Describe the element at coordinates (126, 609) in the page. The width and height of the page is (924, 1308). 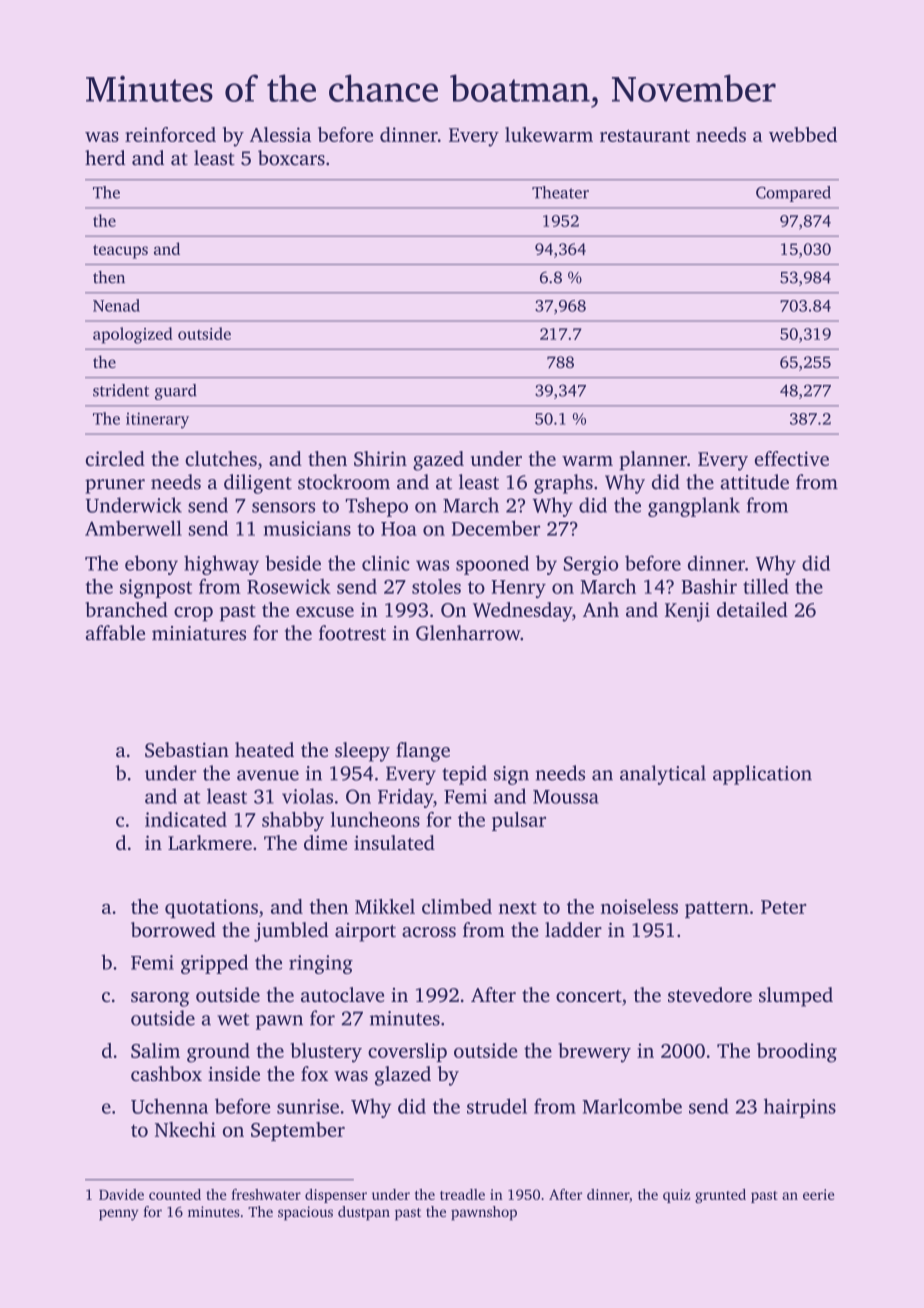
I see `branched` at that location.
